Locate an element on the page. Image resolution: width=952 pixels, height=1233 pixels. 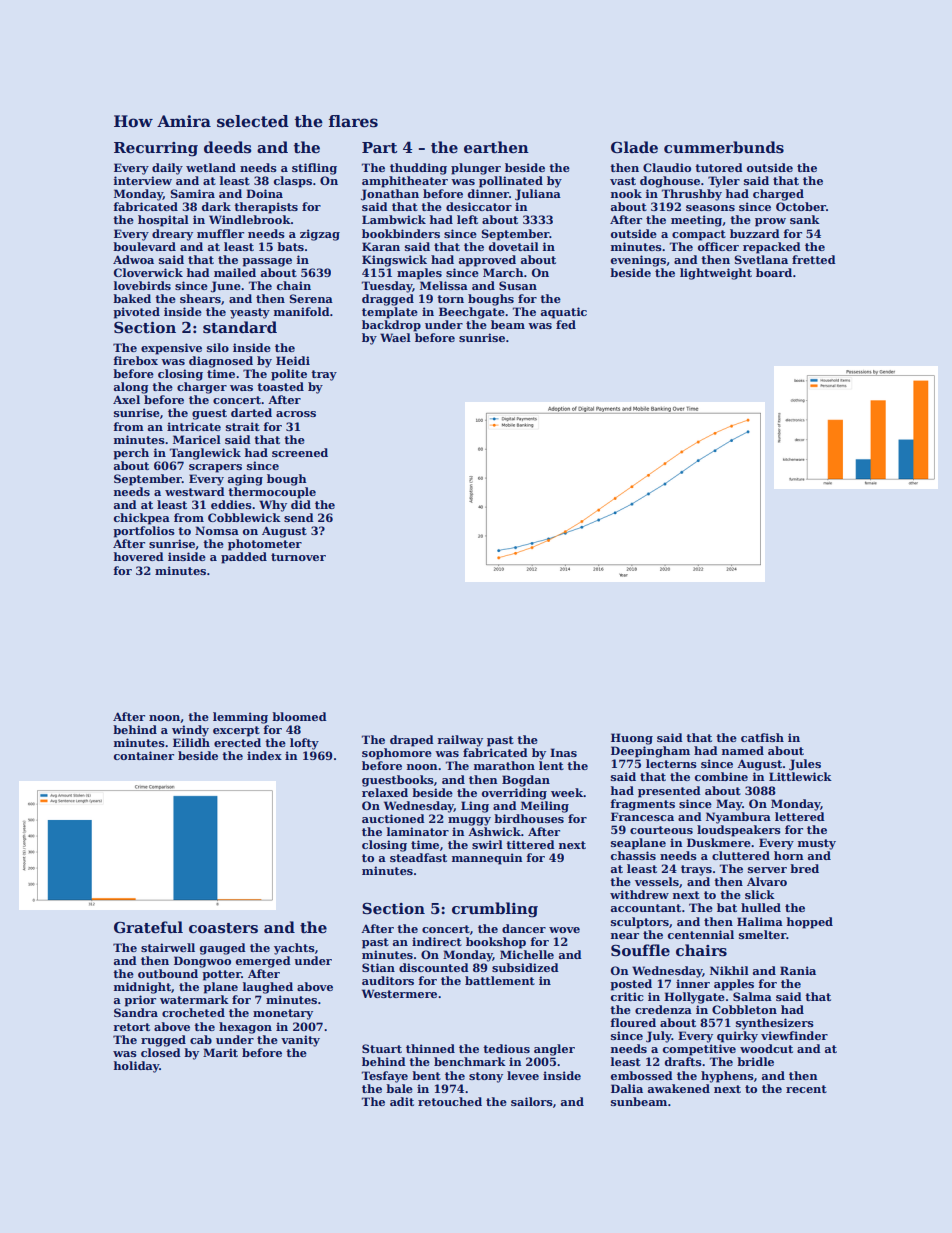
lettered is located at coordinates (800, 816).
